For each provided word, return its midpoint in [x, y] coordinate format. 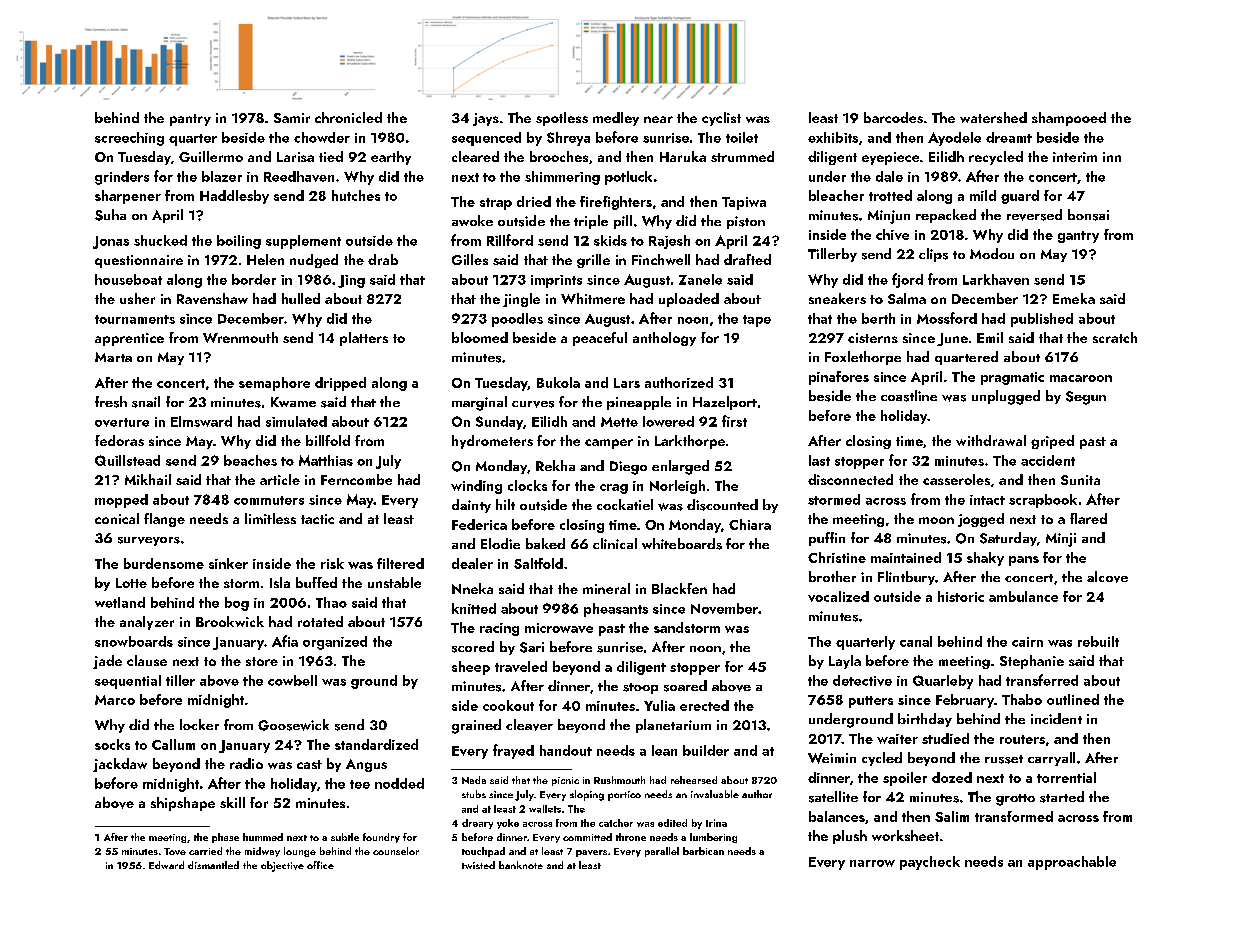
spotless [562, 119]
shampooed [1069, 119]
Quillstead [127, 460]
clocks [527, 485]
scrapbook [1043, 501]
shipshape [183, 804]
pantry [190, 120]
